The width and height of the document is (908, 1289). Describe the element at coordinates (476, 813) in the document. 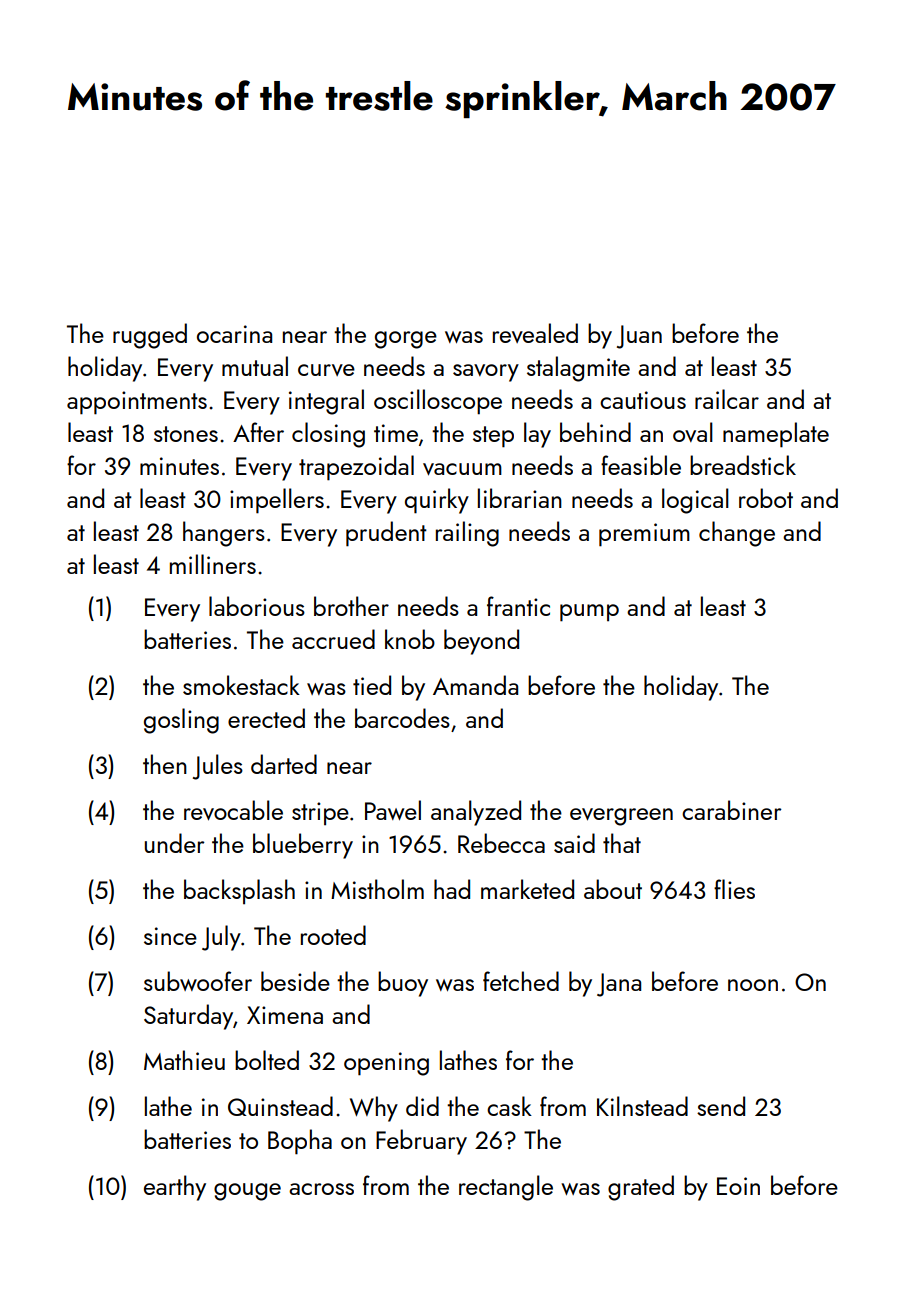

I see `analyzed` at that location.
